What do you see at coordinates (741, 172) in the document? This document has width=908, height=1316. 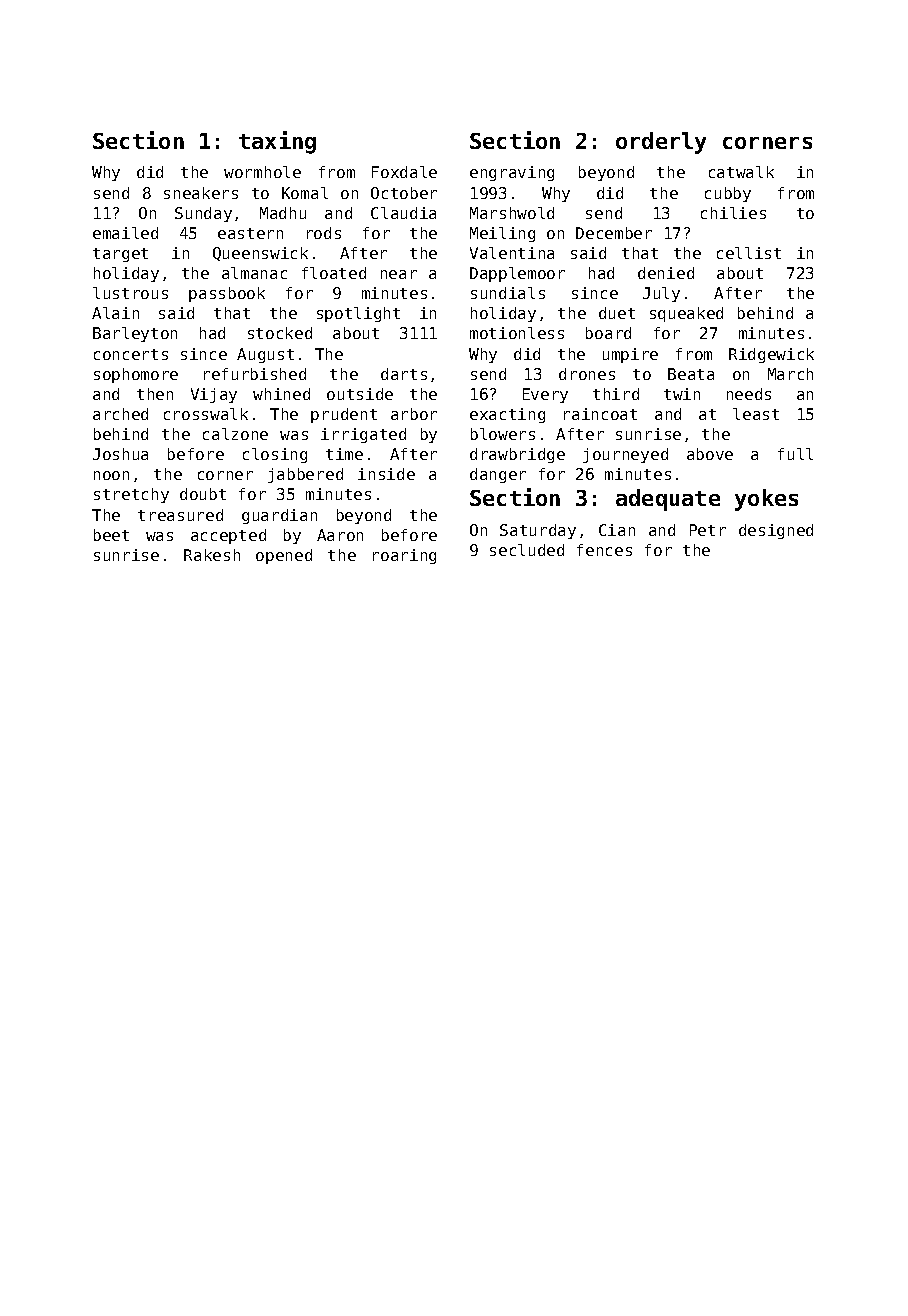 I see `catwalk` at bounding box center [741, 172].
